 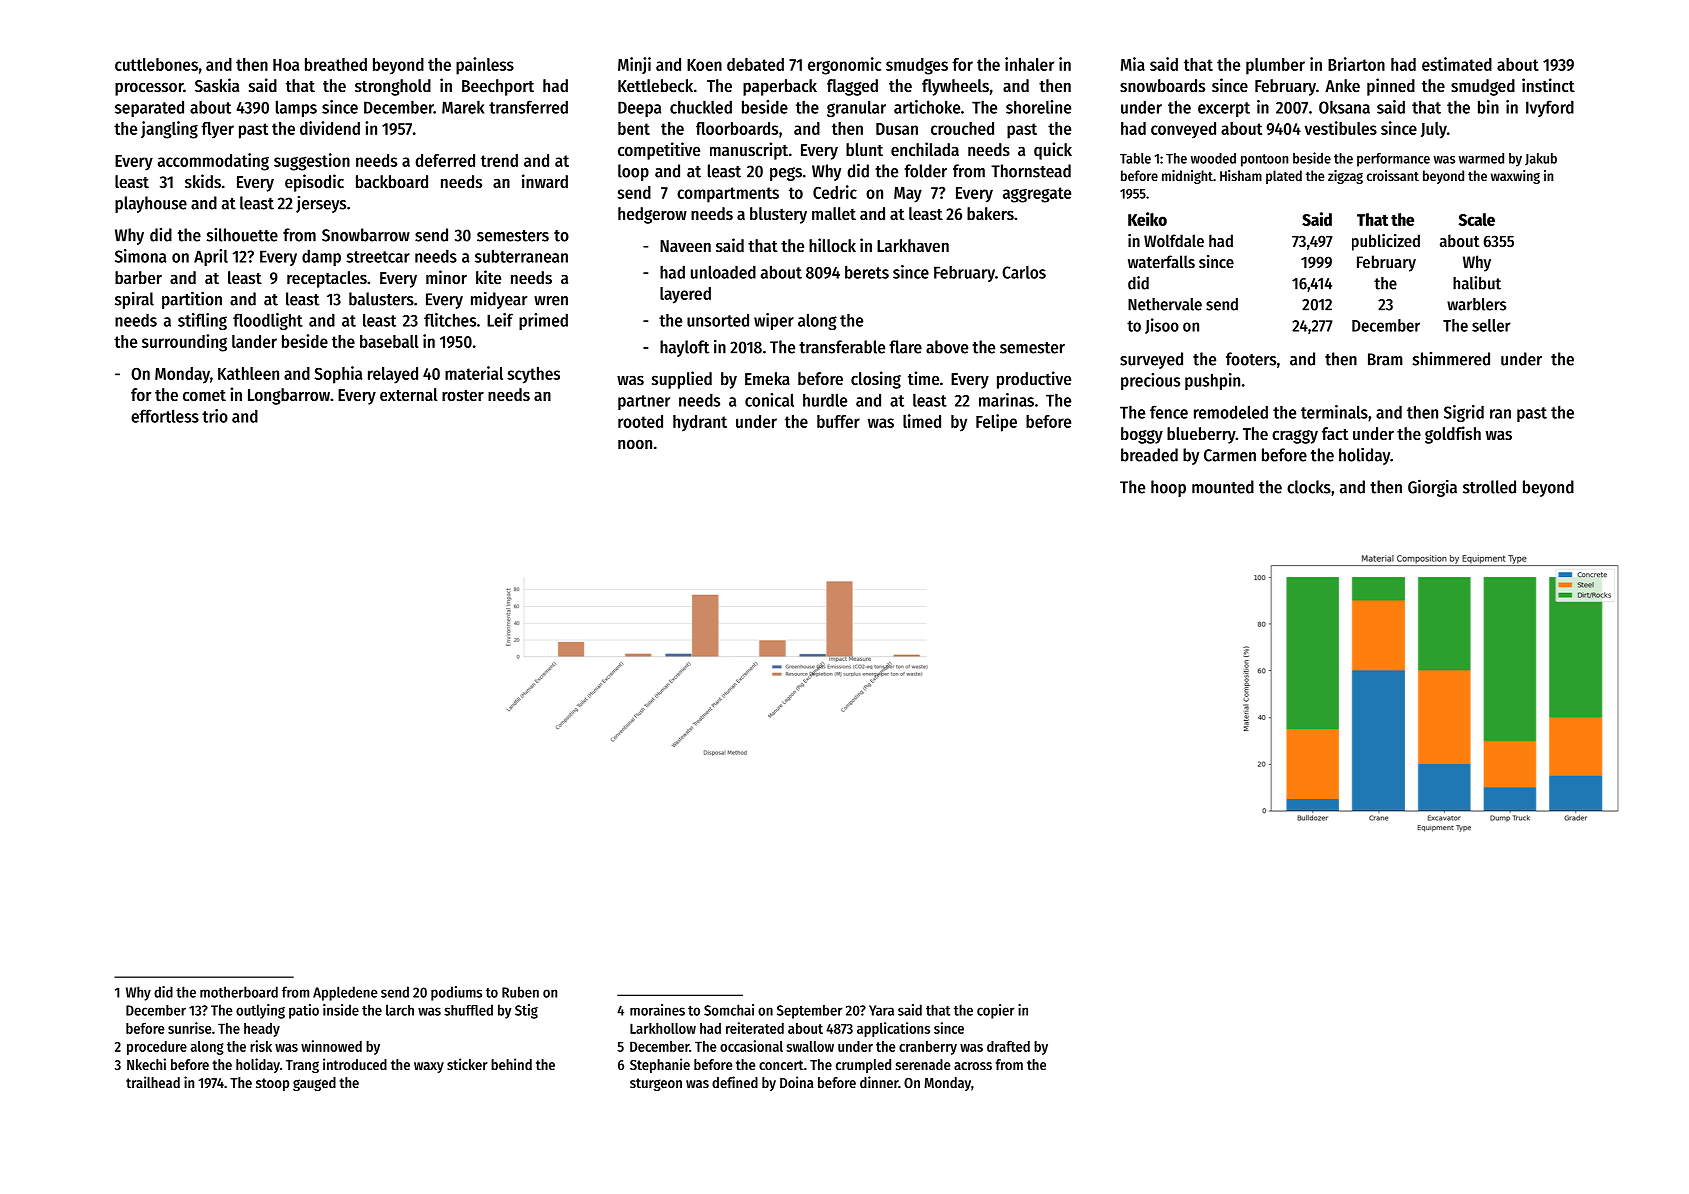 I want to click on fact, so click(x=1335, y=433).
